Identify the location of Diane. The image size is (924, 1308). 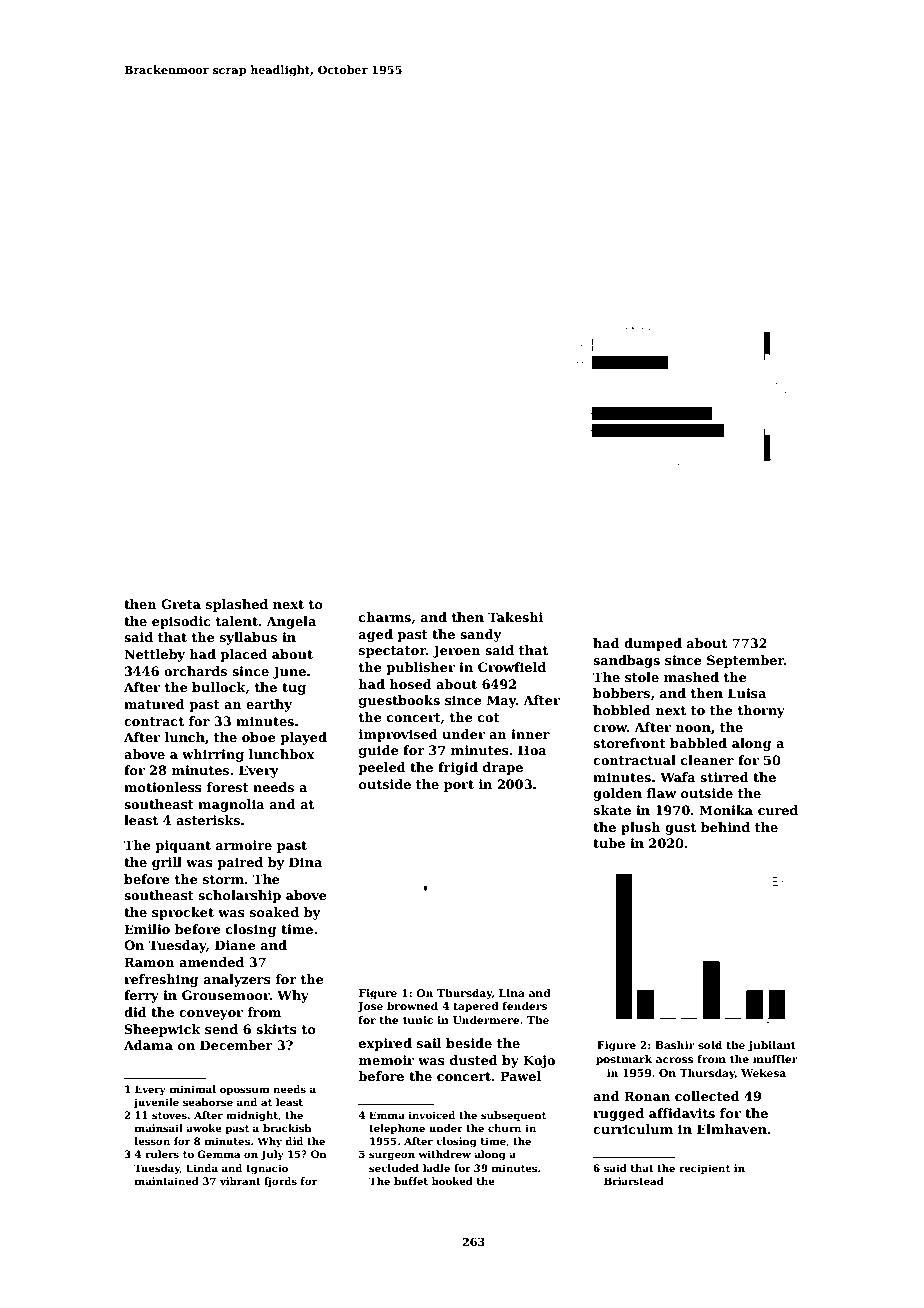
(235, 945).
